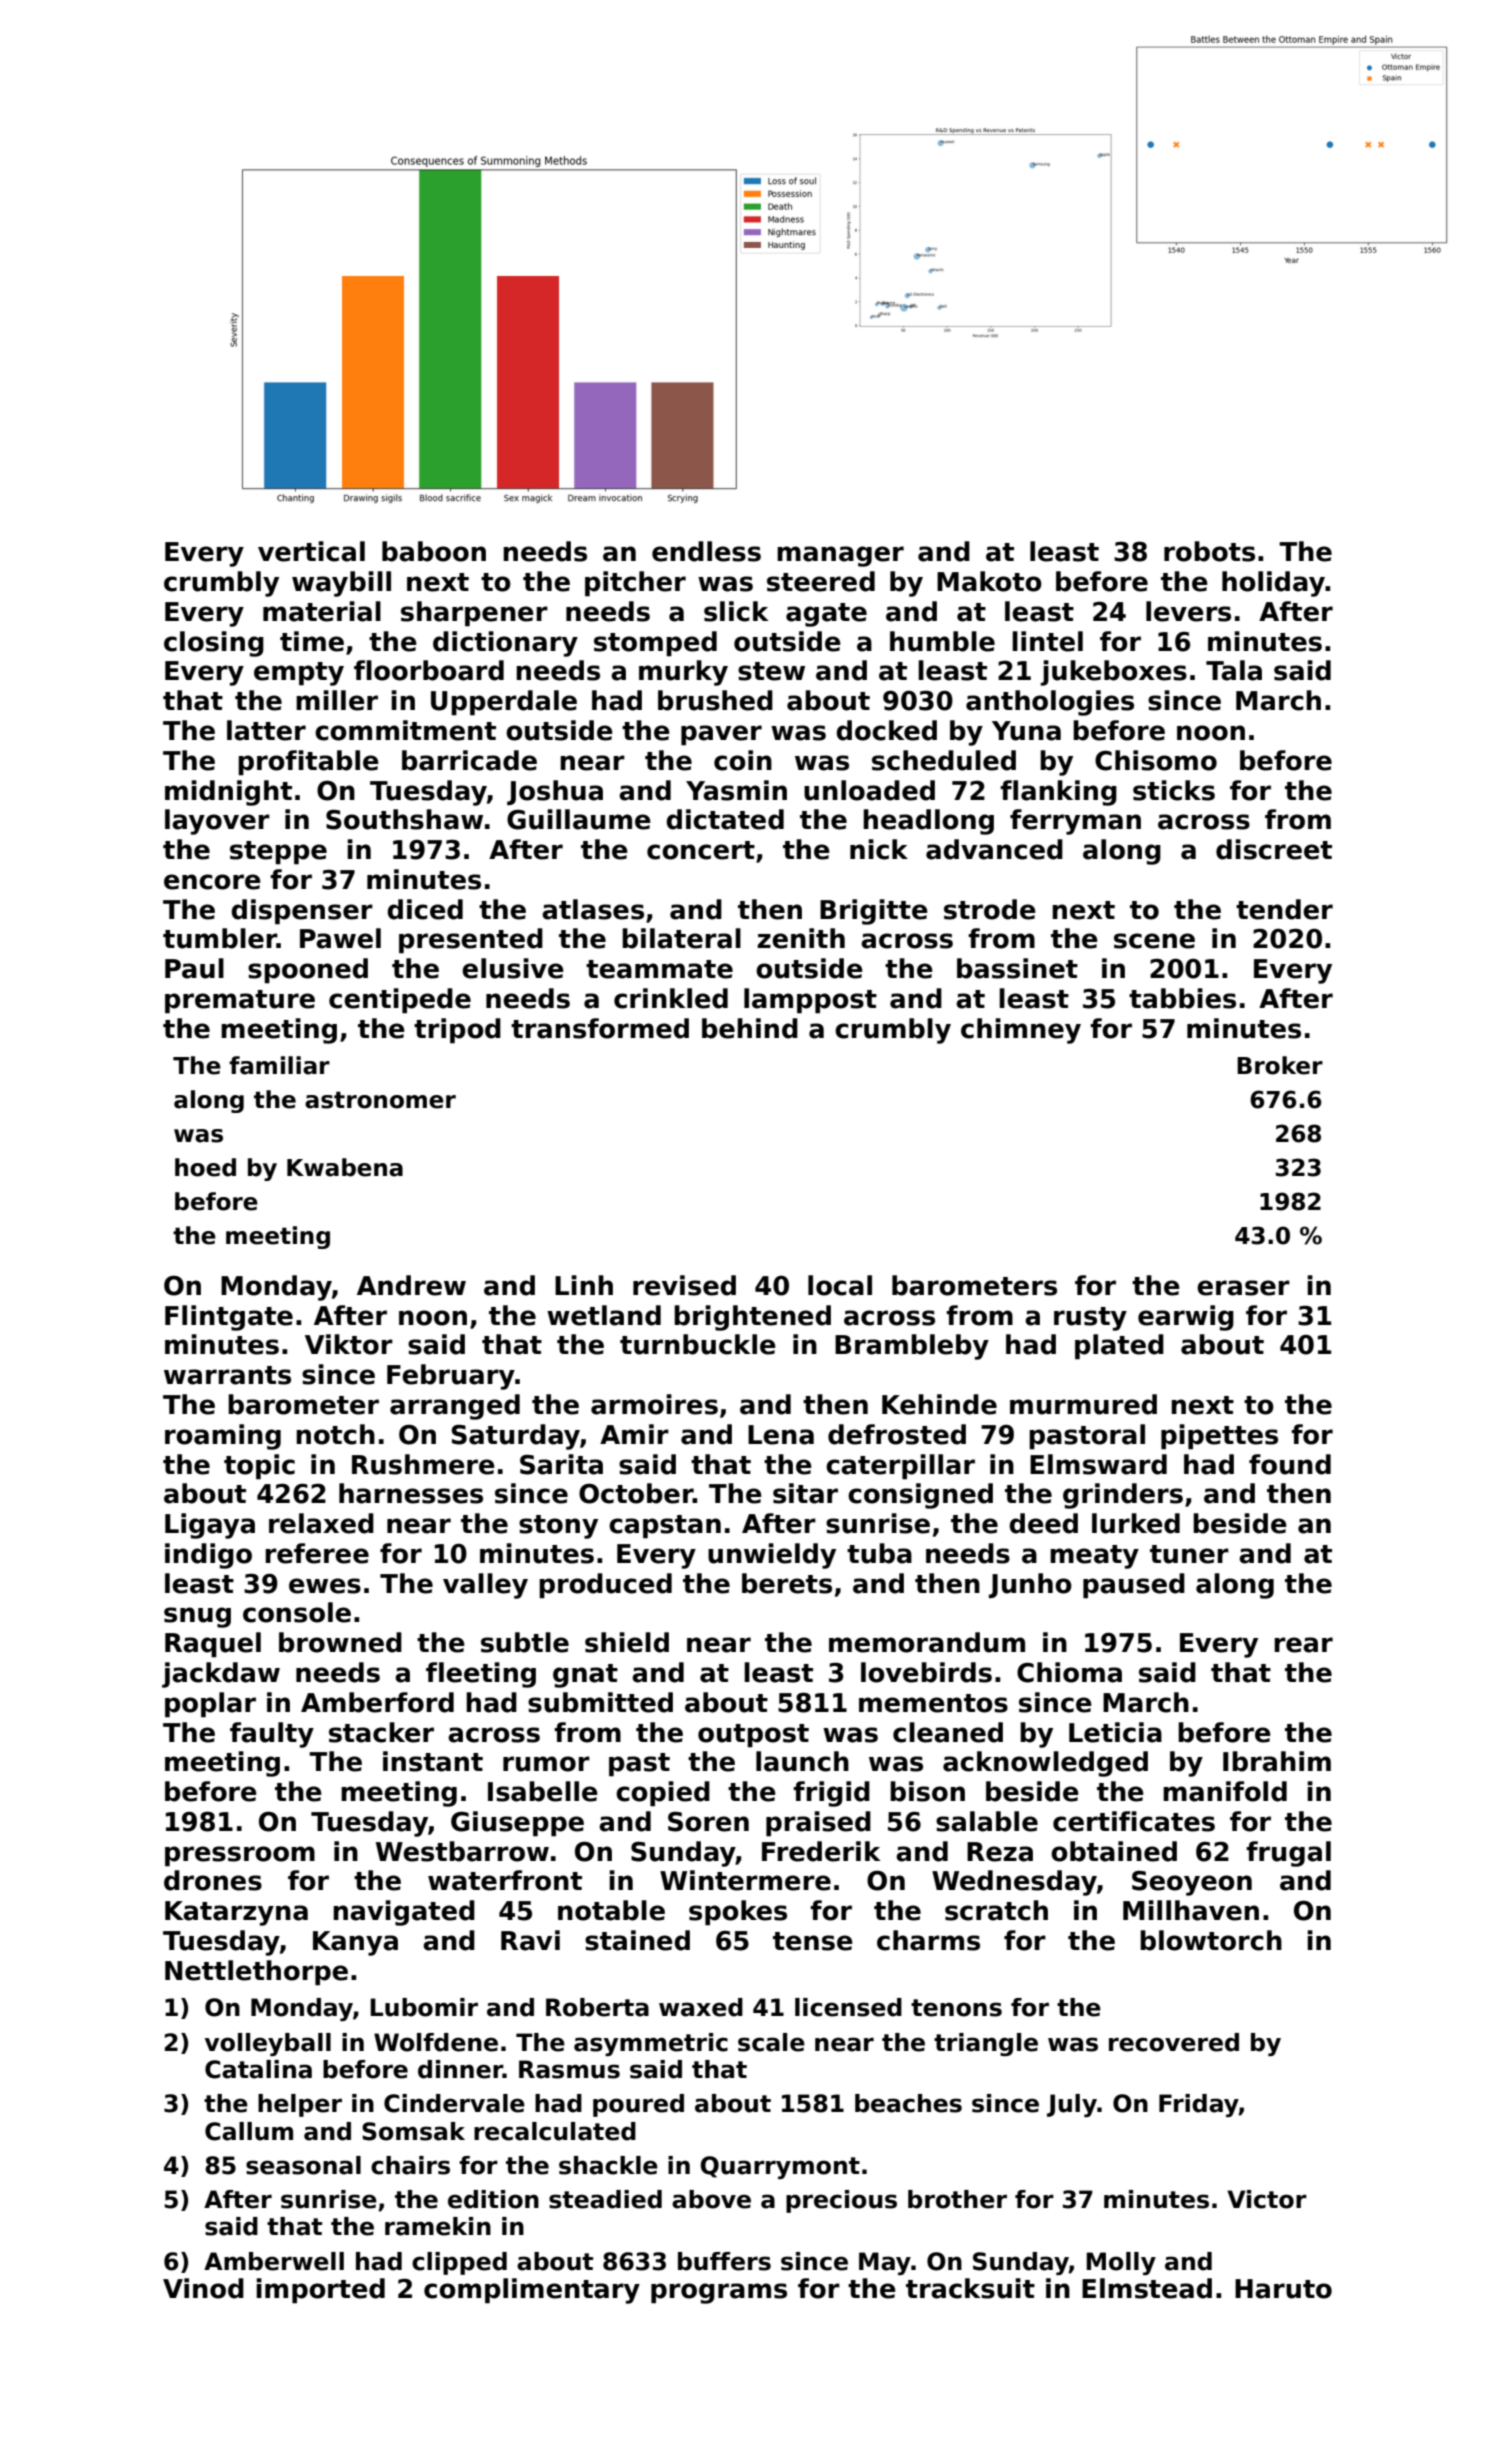  I want to click on certificates, so click(1134, 1821).
